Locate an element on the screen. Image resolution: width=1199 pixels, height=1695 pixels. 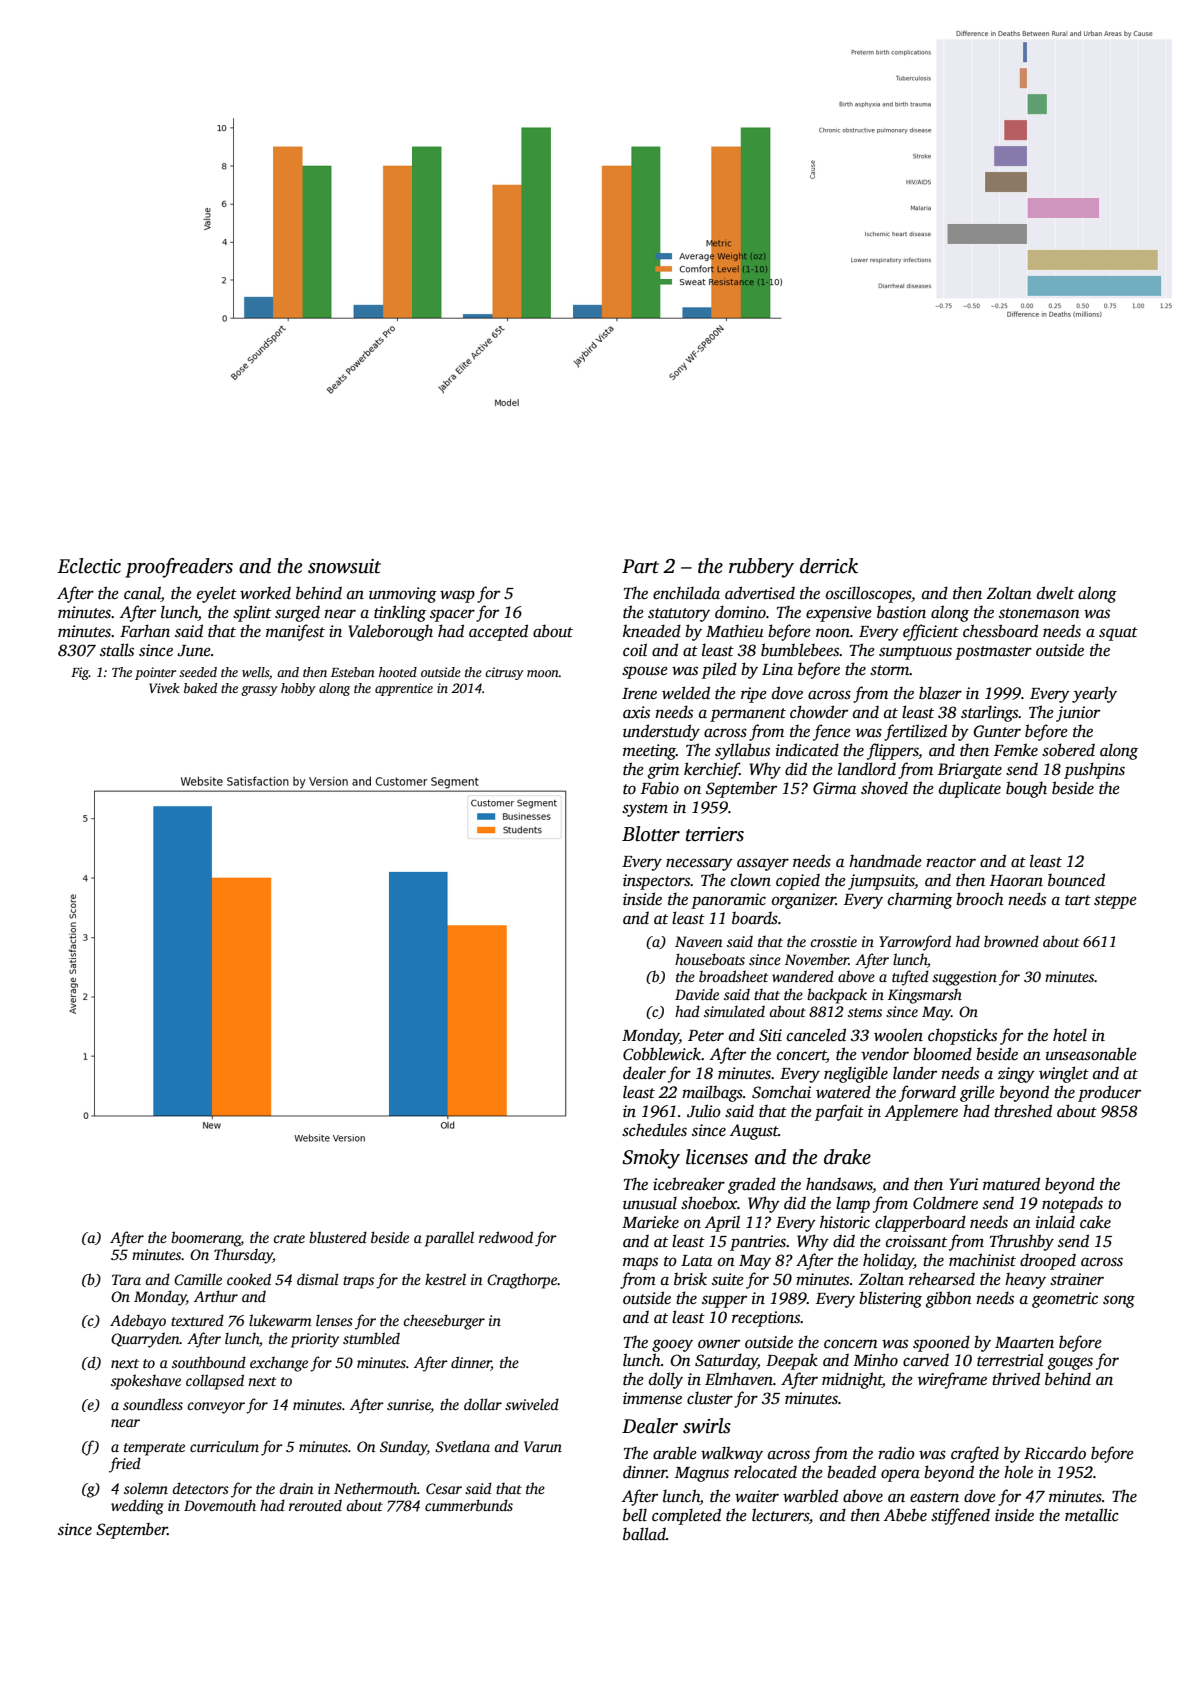
forward is located at coordinates (927, 1093).
